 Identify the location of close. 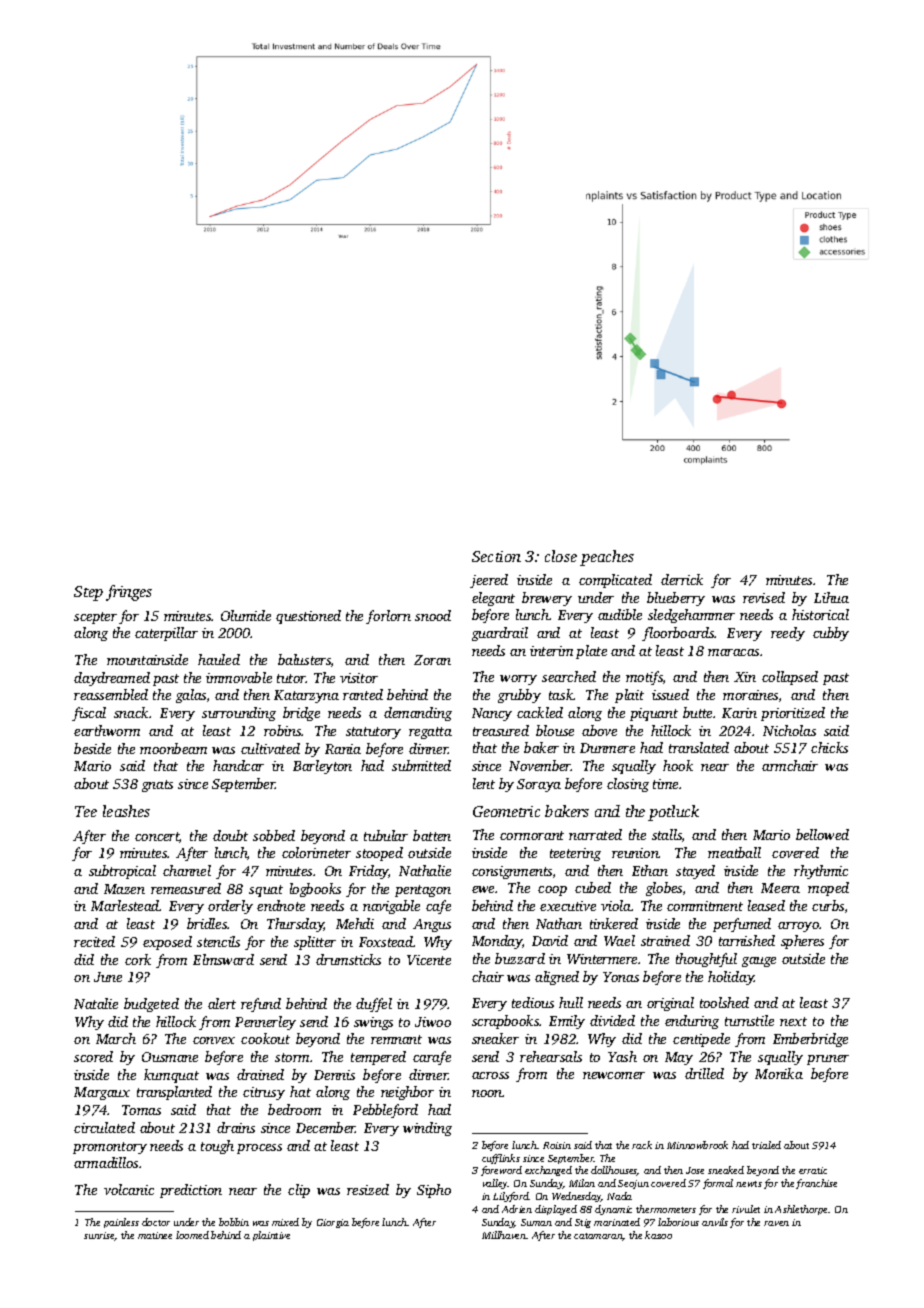
(561, 556).
